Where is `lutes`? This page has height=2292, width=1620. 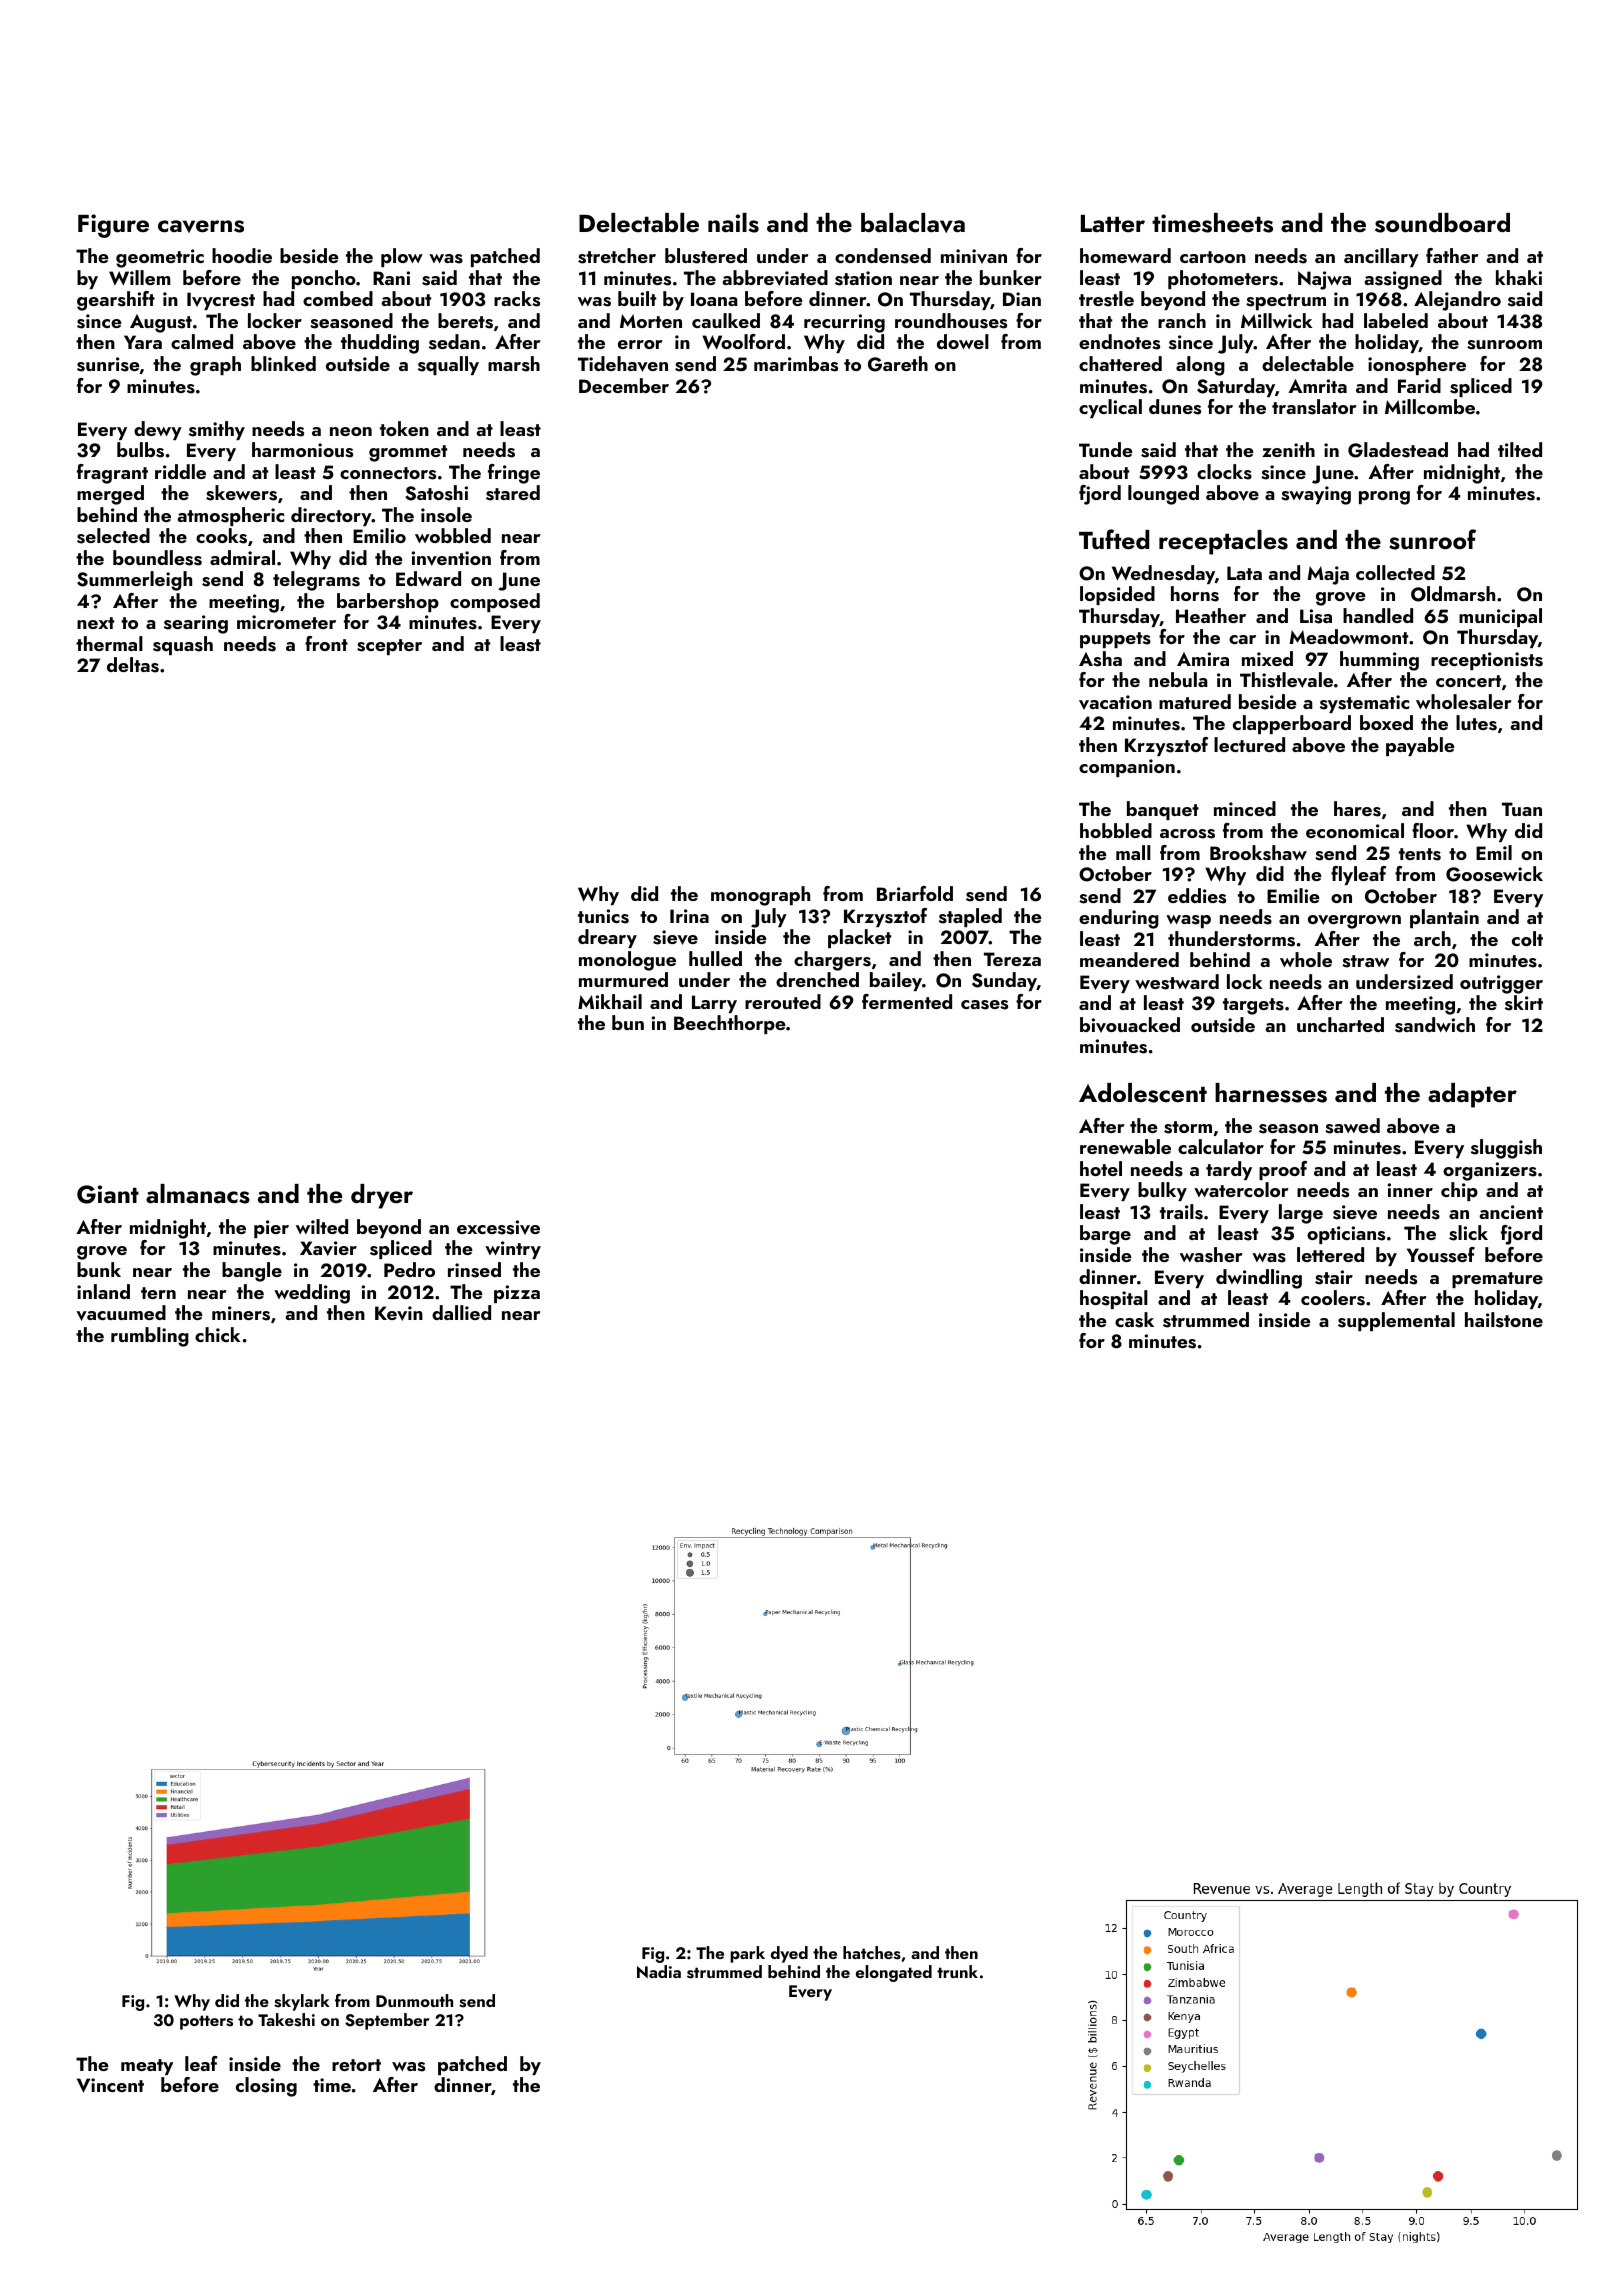
lutes is located at coordinates (1476, 723).
